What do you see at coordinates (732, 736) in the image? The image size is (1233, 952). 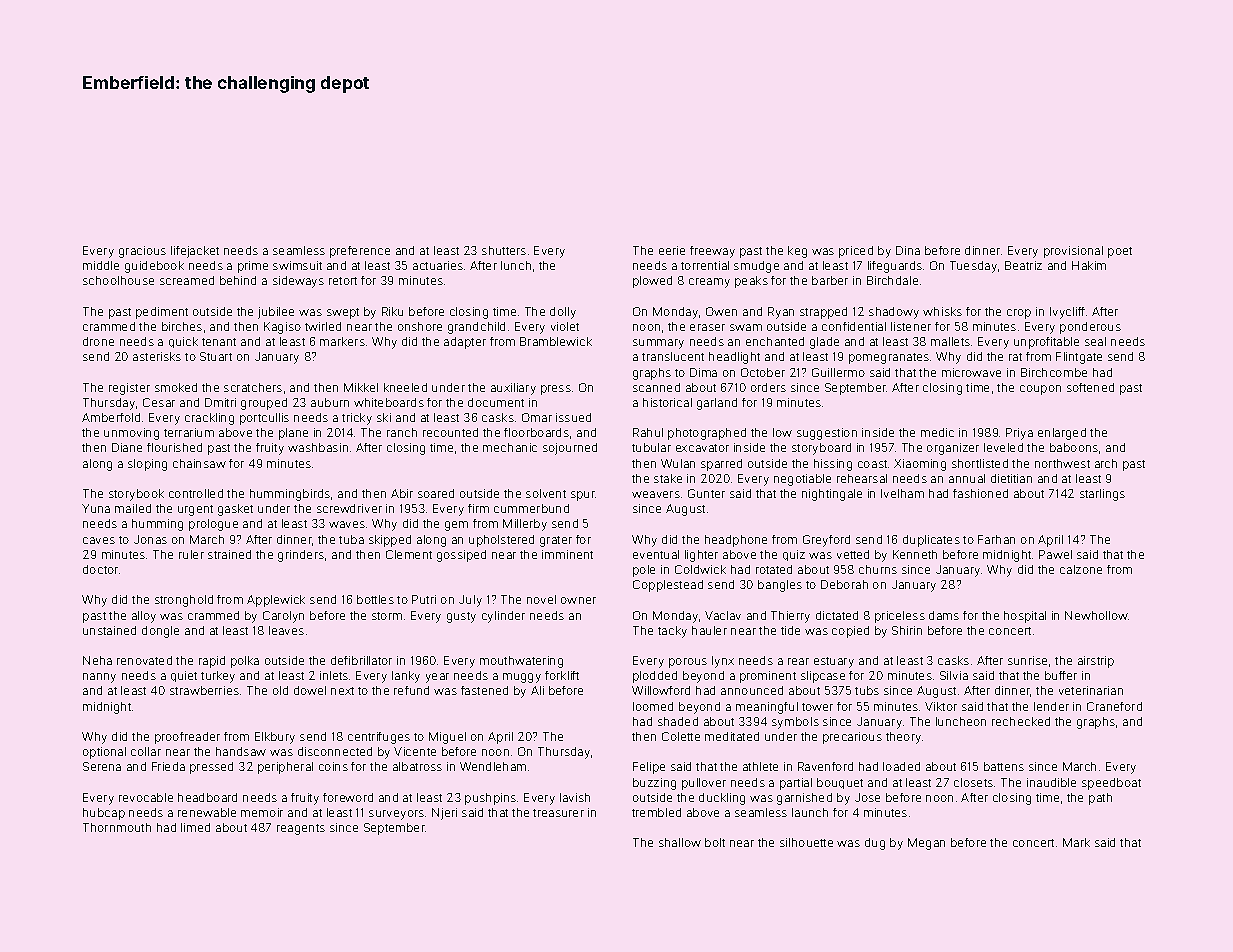 I see `meditated` at bounding box center [732, 736].
